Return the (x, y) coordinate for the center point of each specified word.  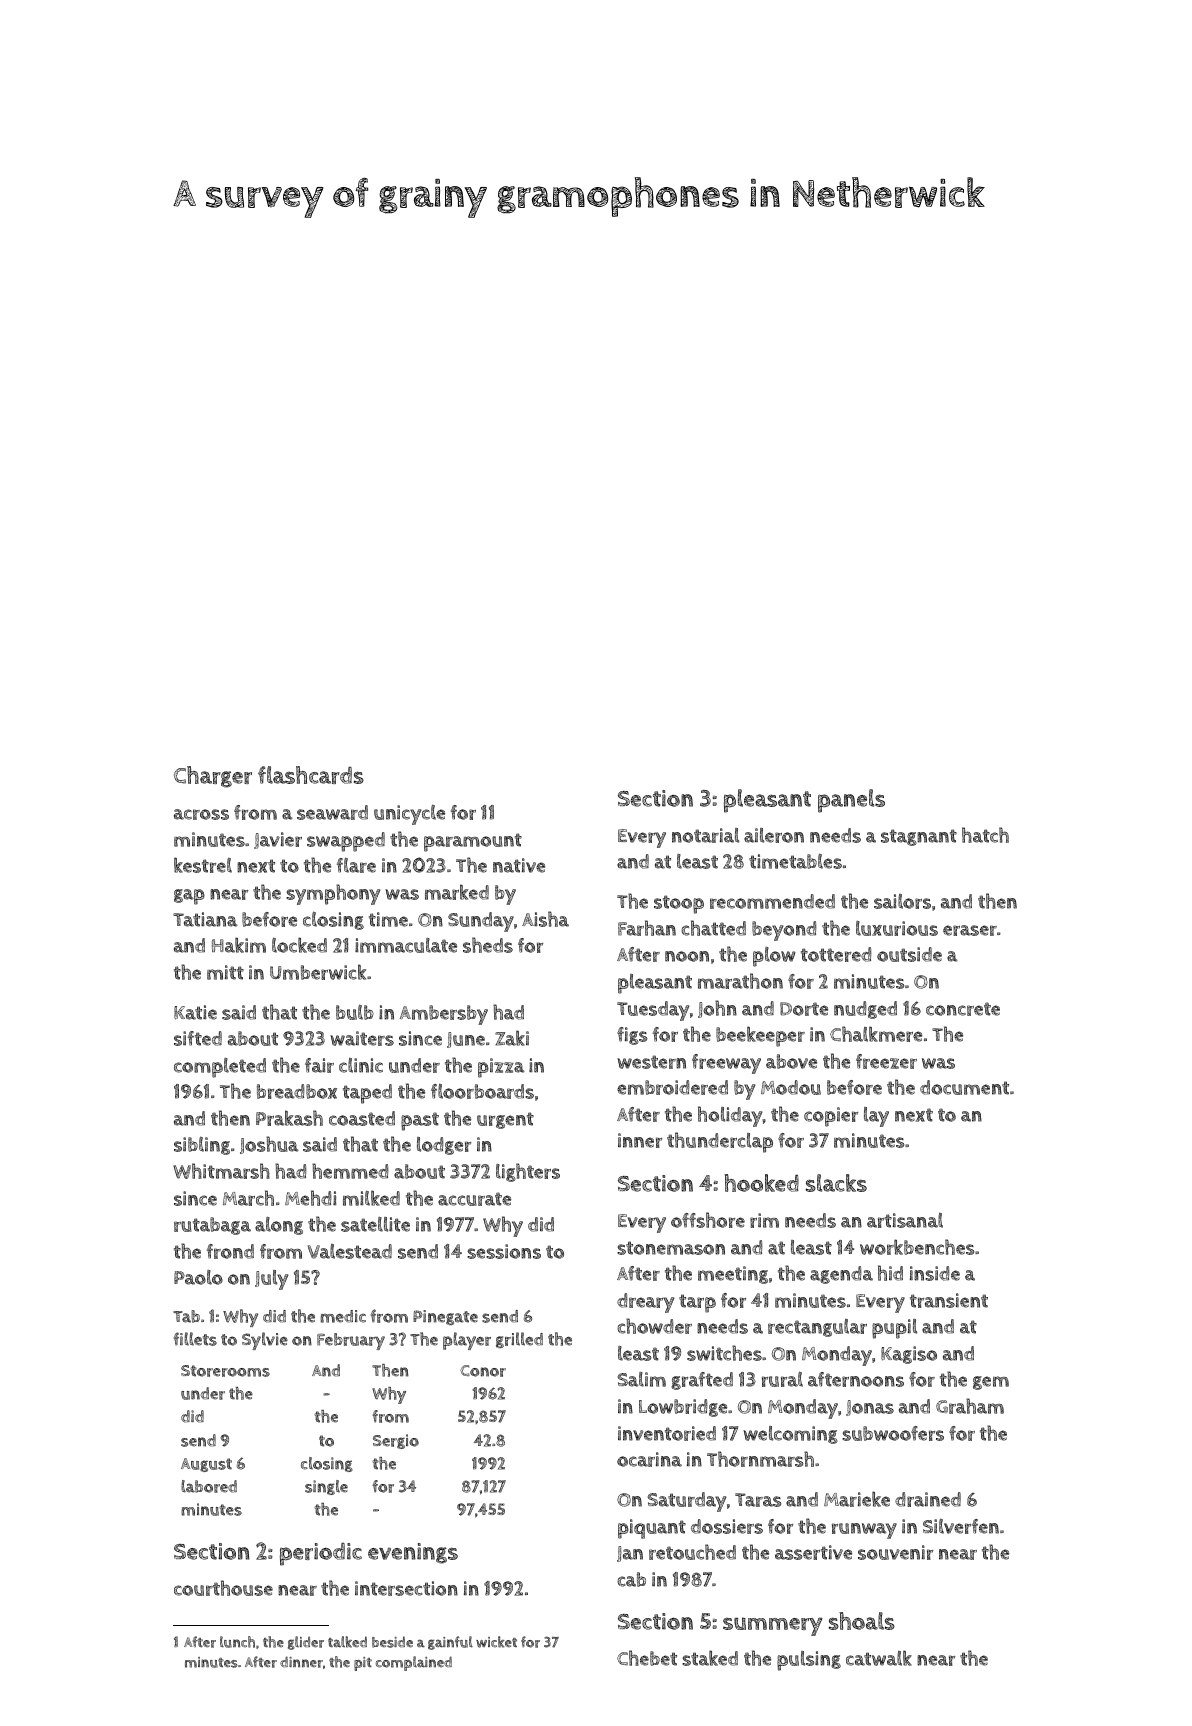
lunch (237, 1642)
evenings (413, 1553)
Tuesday (653, 1011)
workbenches (917, 1247)
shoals (862, 1621)
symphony (333, 894)
